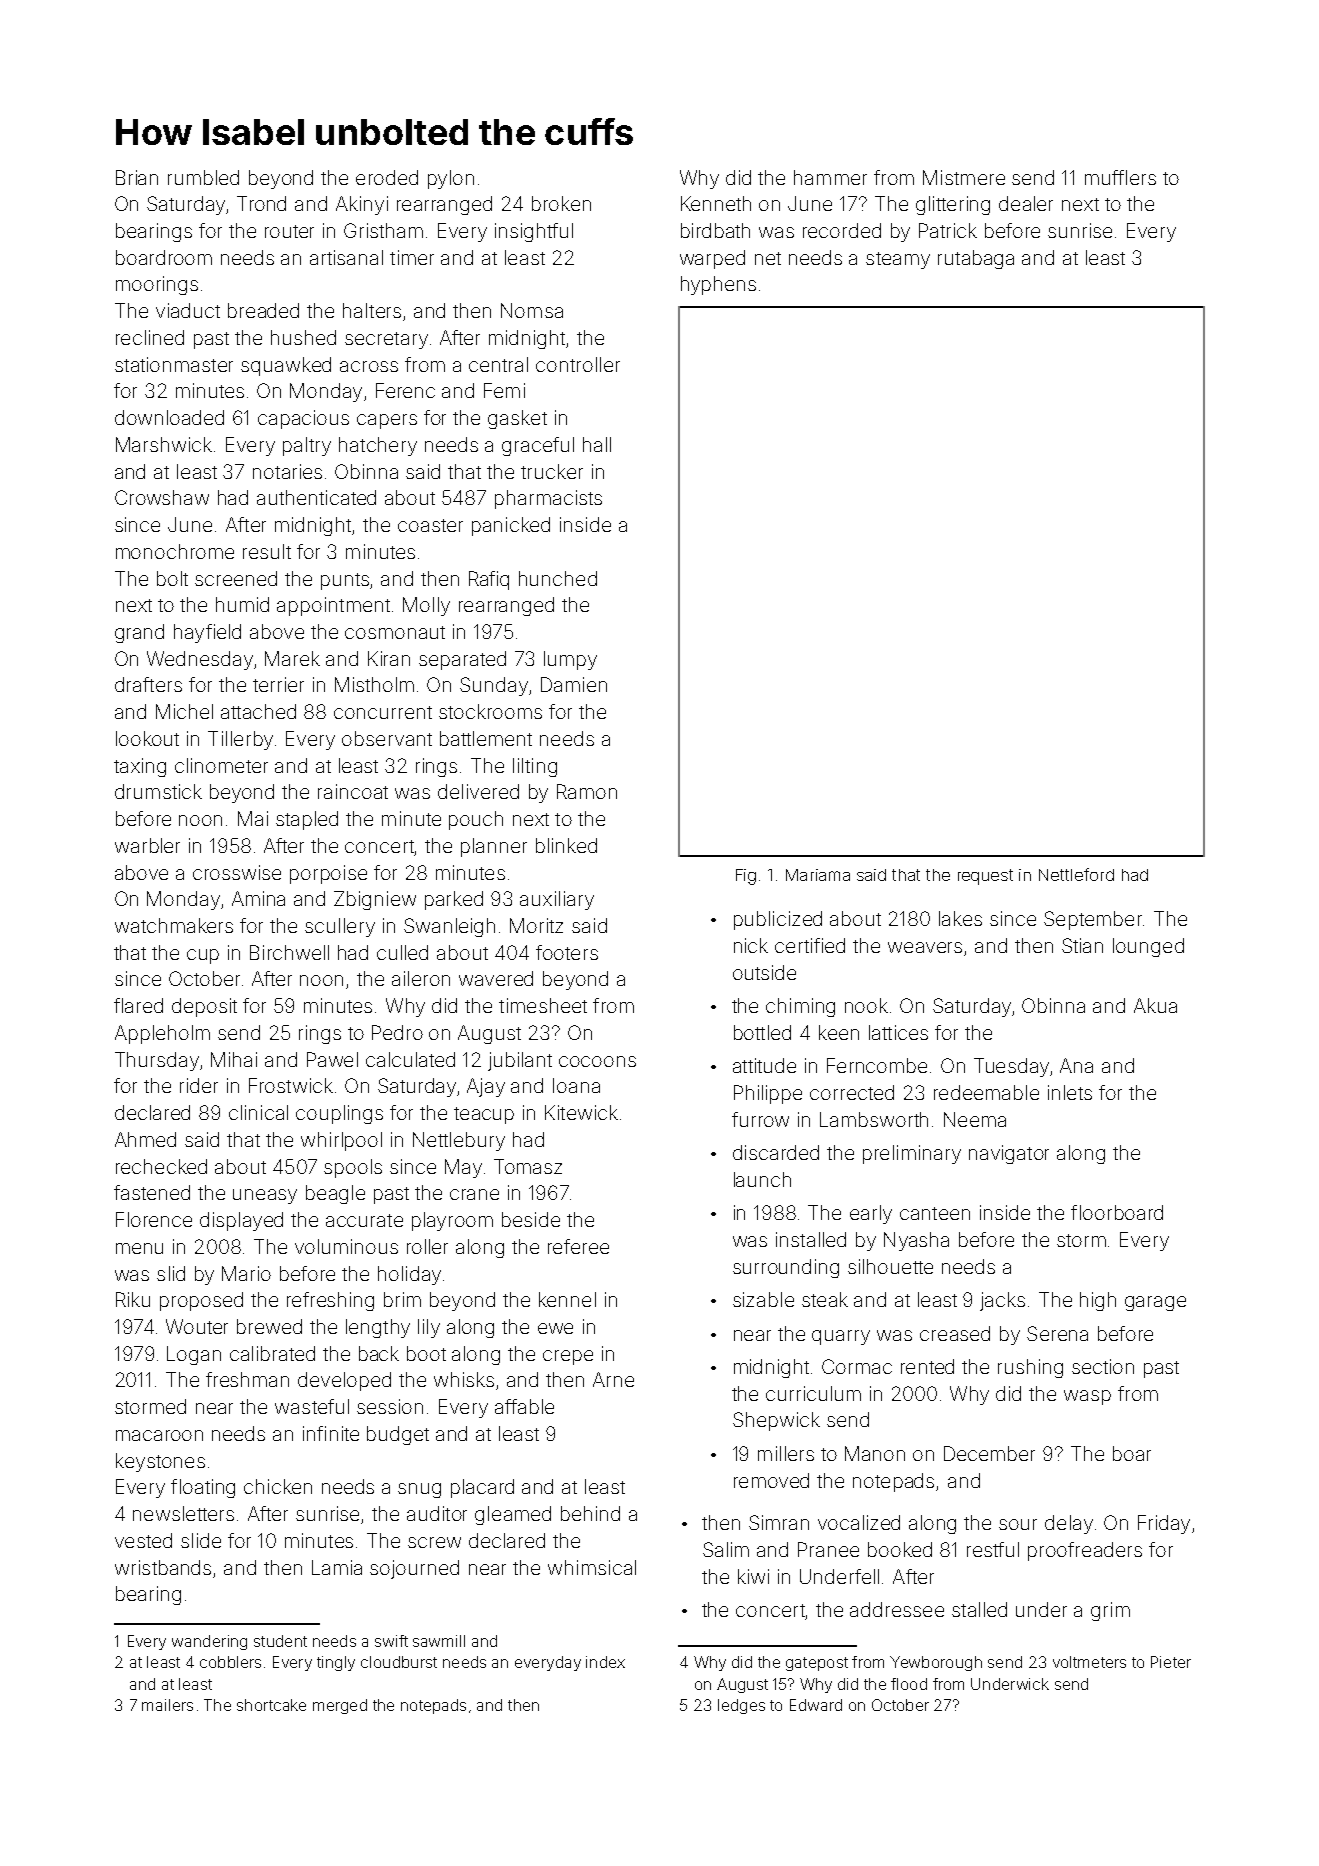  I want to click on capers, so click(387, 421).
